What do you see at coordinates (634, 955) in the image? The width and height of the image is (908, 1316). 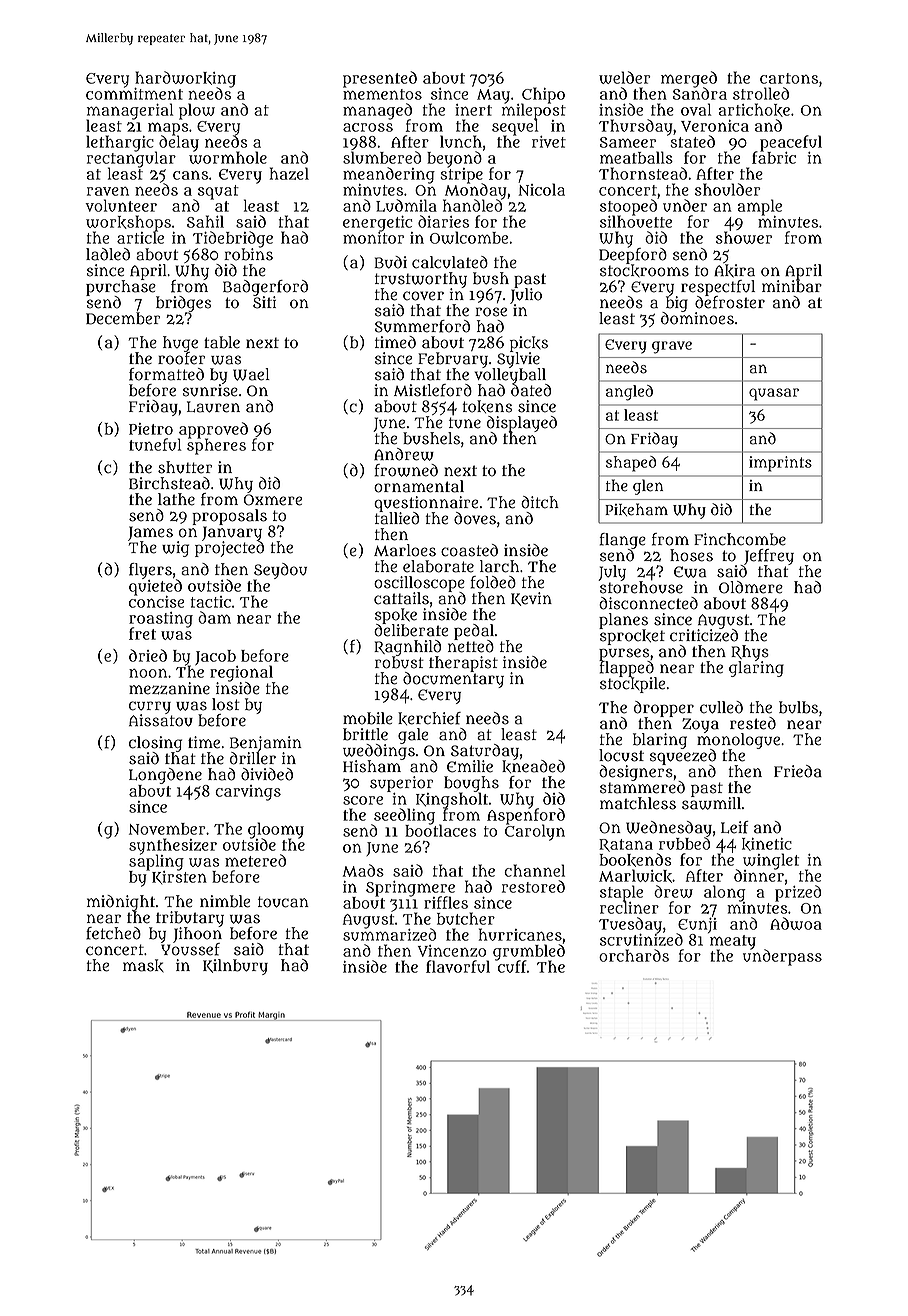 I see `orchards` at bounding box center [634, 955].
